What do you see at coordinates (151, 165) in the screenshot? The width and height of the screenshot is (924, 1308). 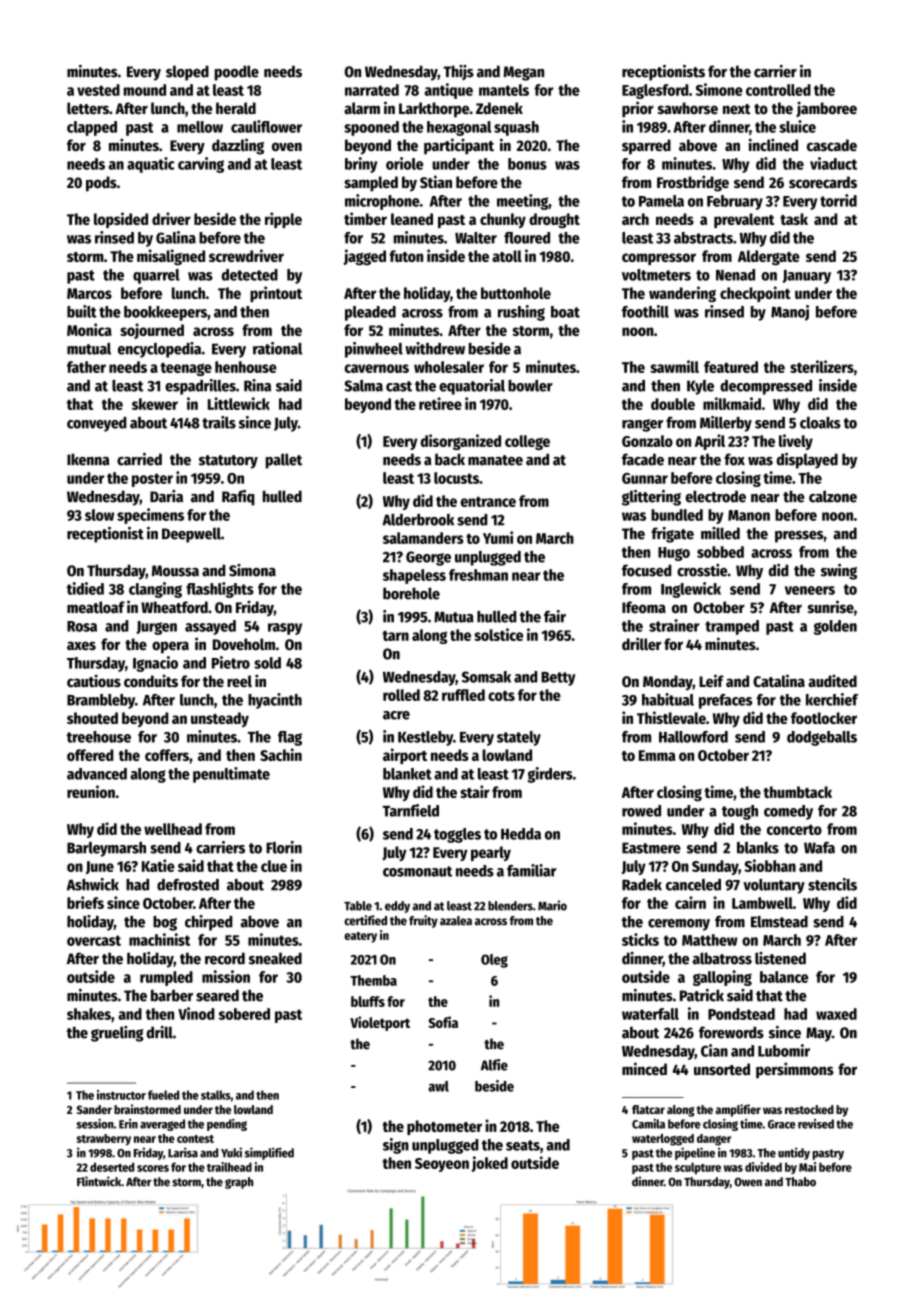 I see `aquatic` at bounding box center [151, 165].
